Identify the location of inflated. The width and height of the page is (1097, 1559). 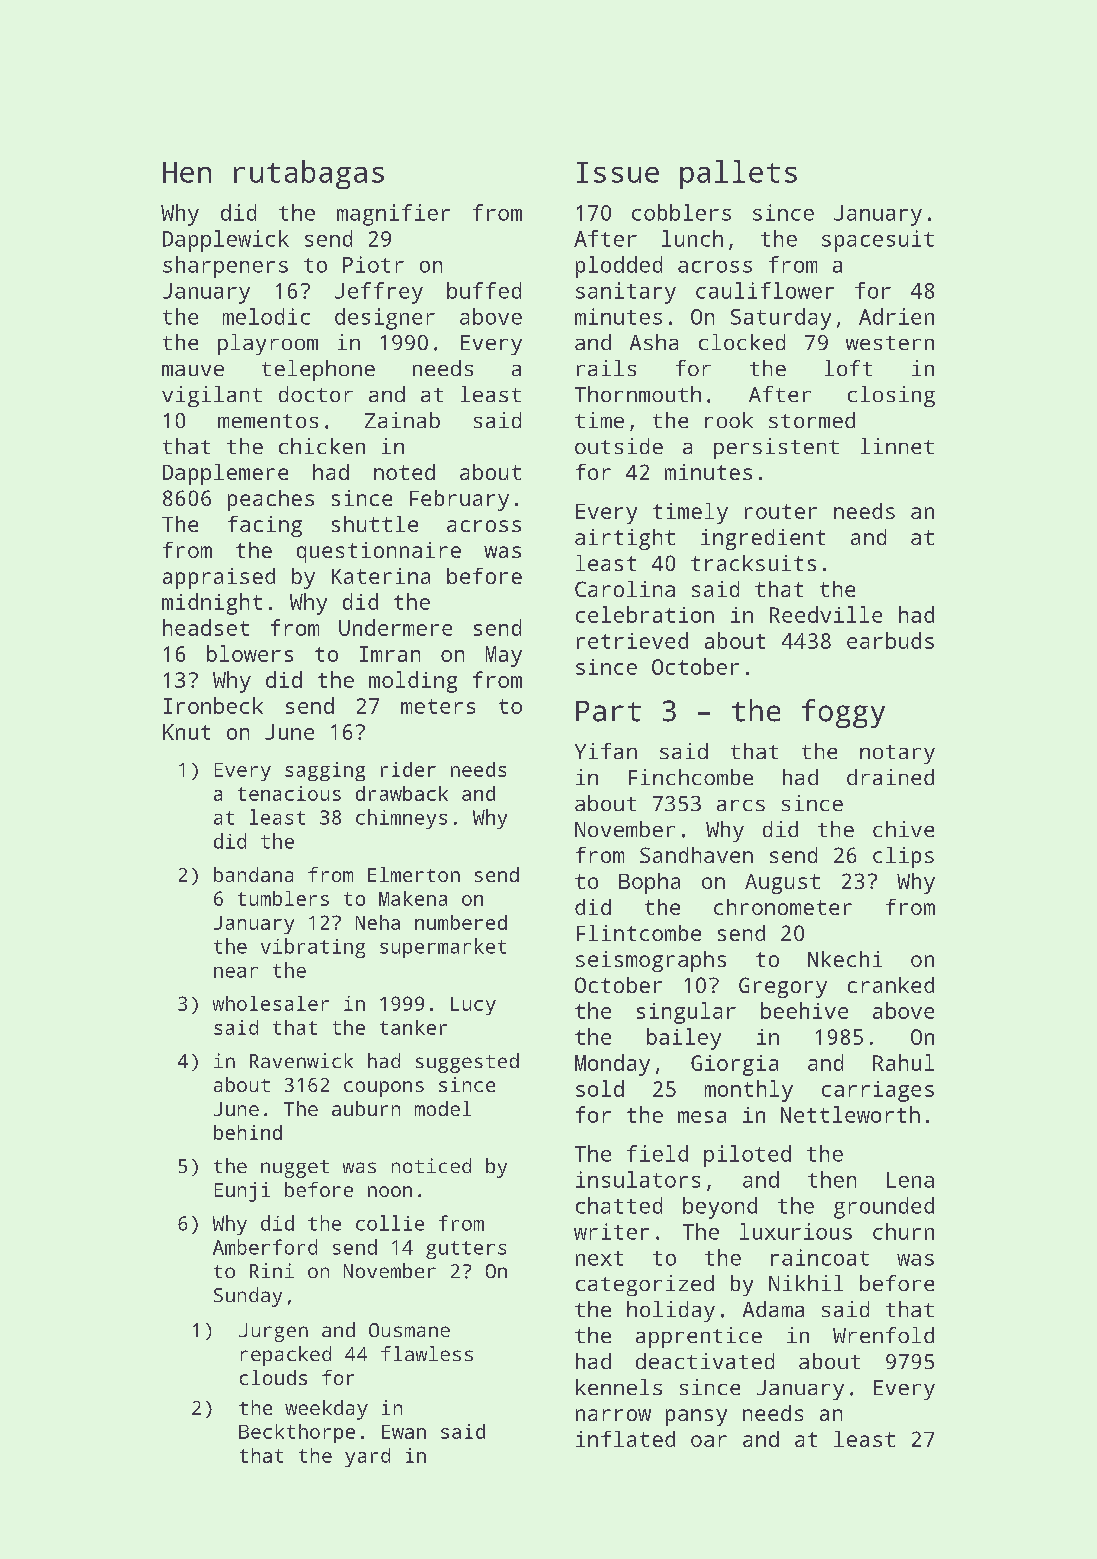
(625, 1439).
